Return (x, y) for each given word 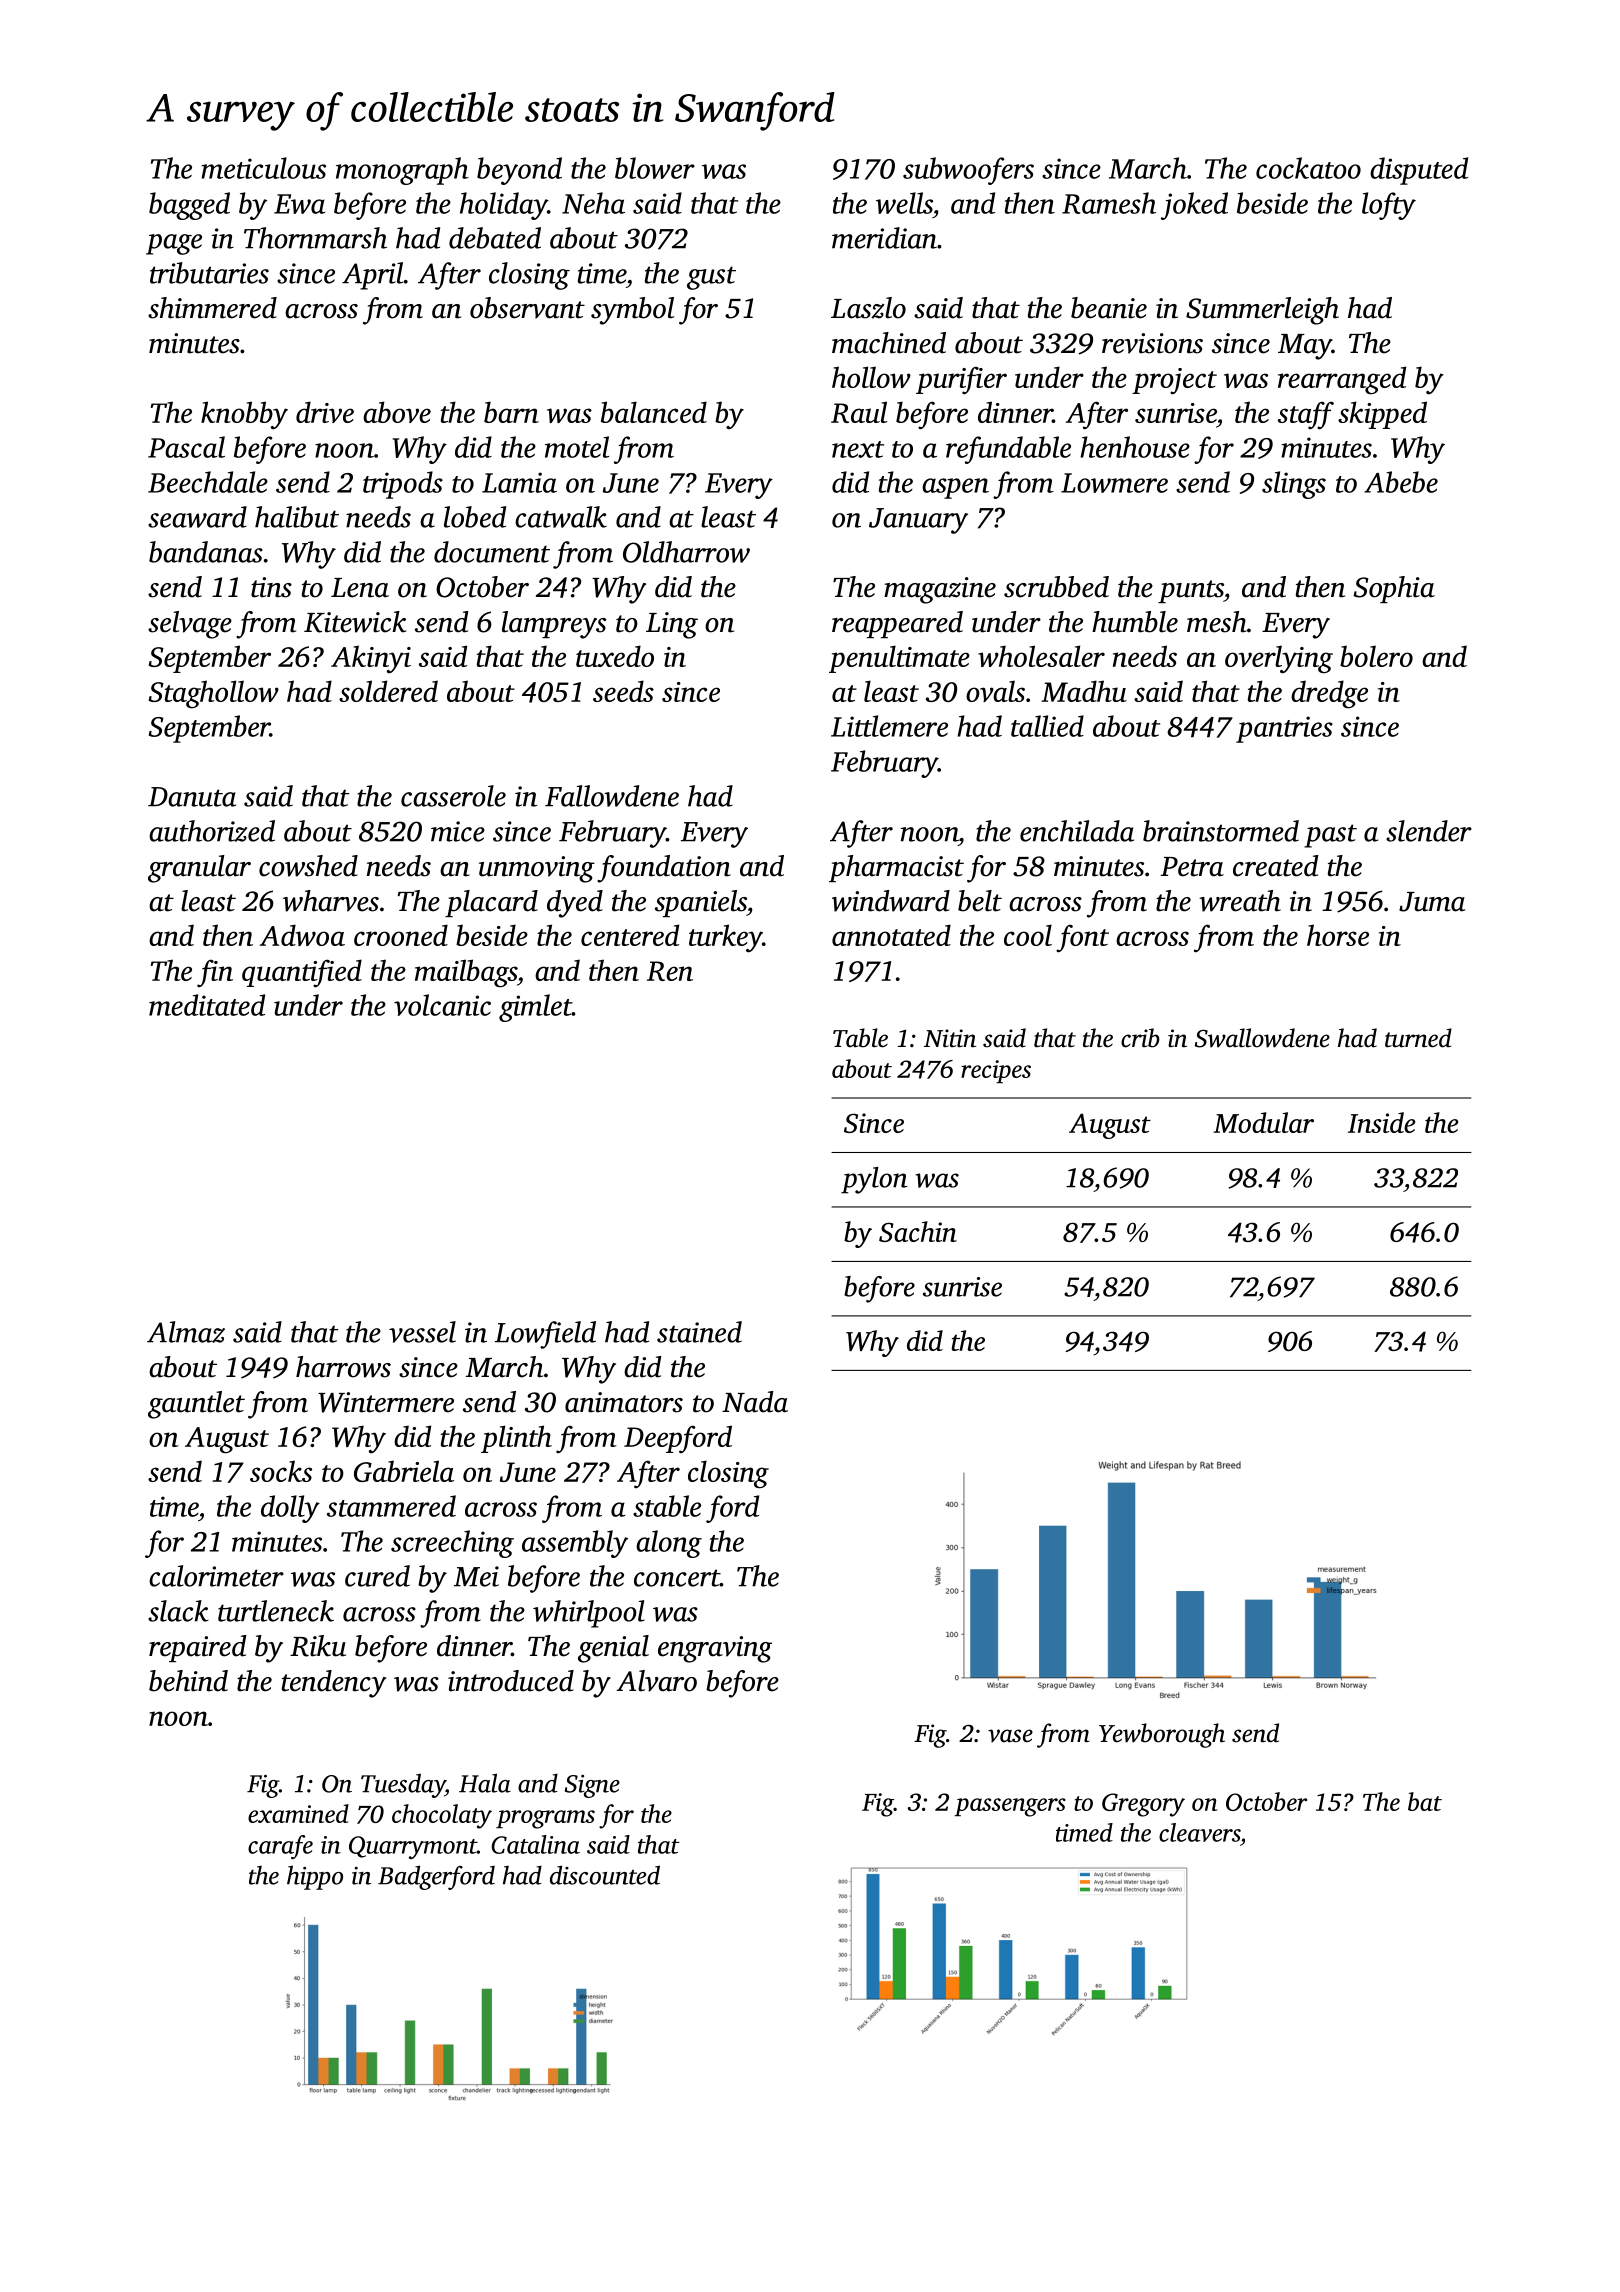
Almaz (186, 1332)
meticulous (263, 168)
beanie (1109, 308)
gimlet (535, 1008)
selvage (190, 625)
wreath (1240, 901)
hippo (315, 1877)
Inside (1381, 1122)
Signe (592, 1786)
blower (655, 168)
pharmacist (896, 868)
